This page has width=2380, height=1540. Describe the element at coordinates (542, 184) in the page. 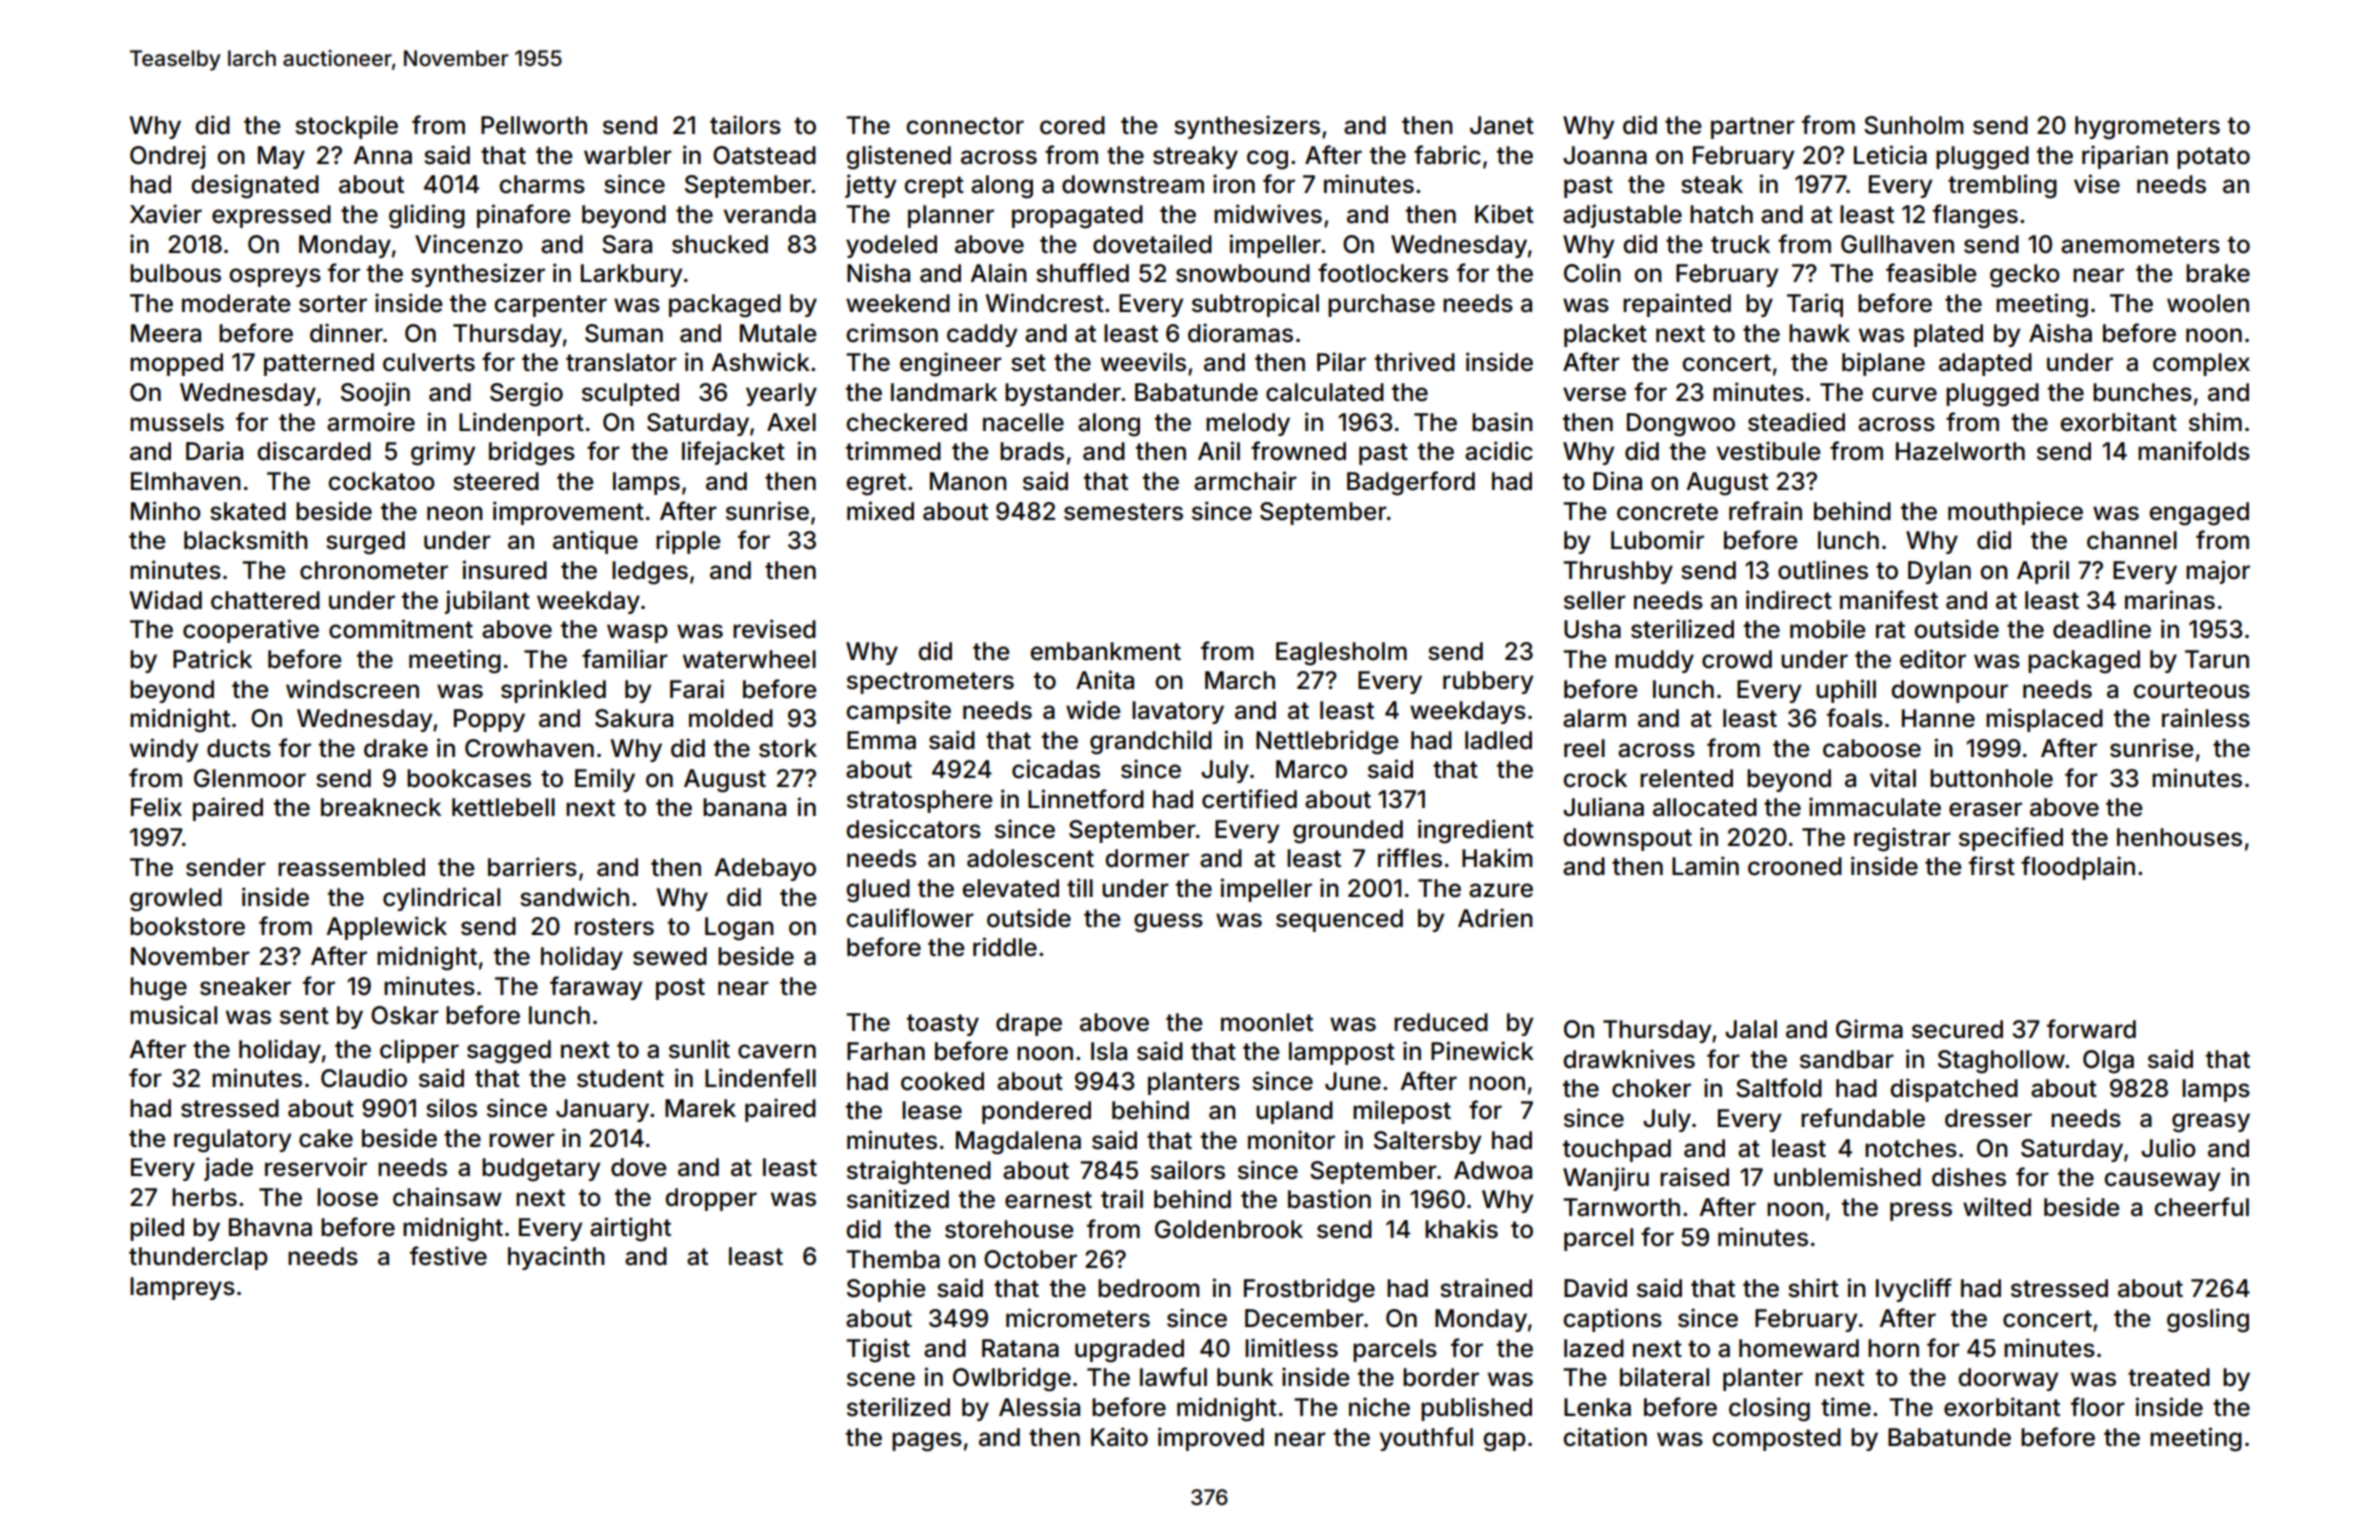

I see `charms` at that location.
